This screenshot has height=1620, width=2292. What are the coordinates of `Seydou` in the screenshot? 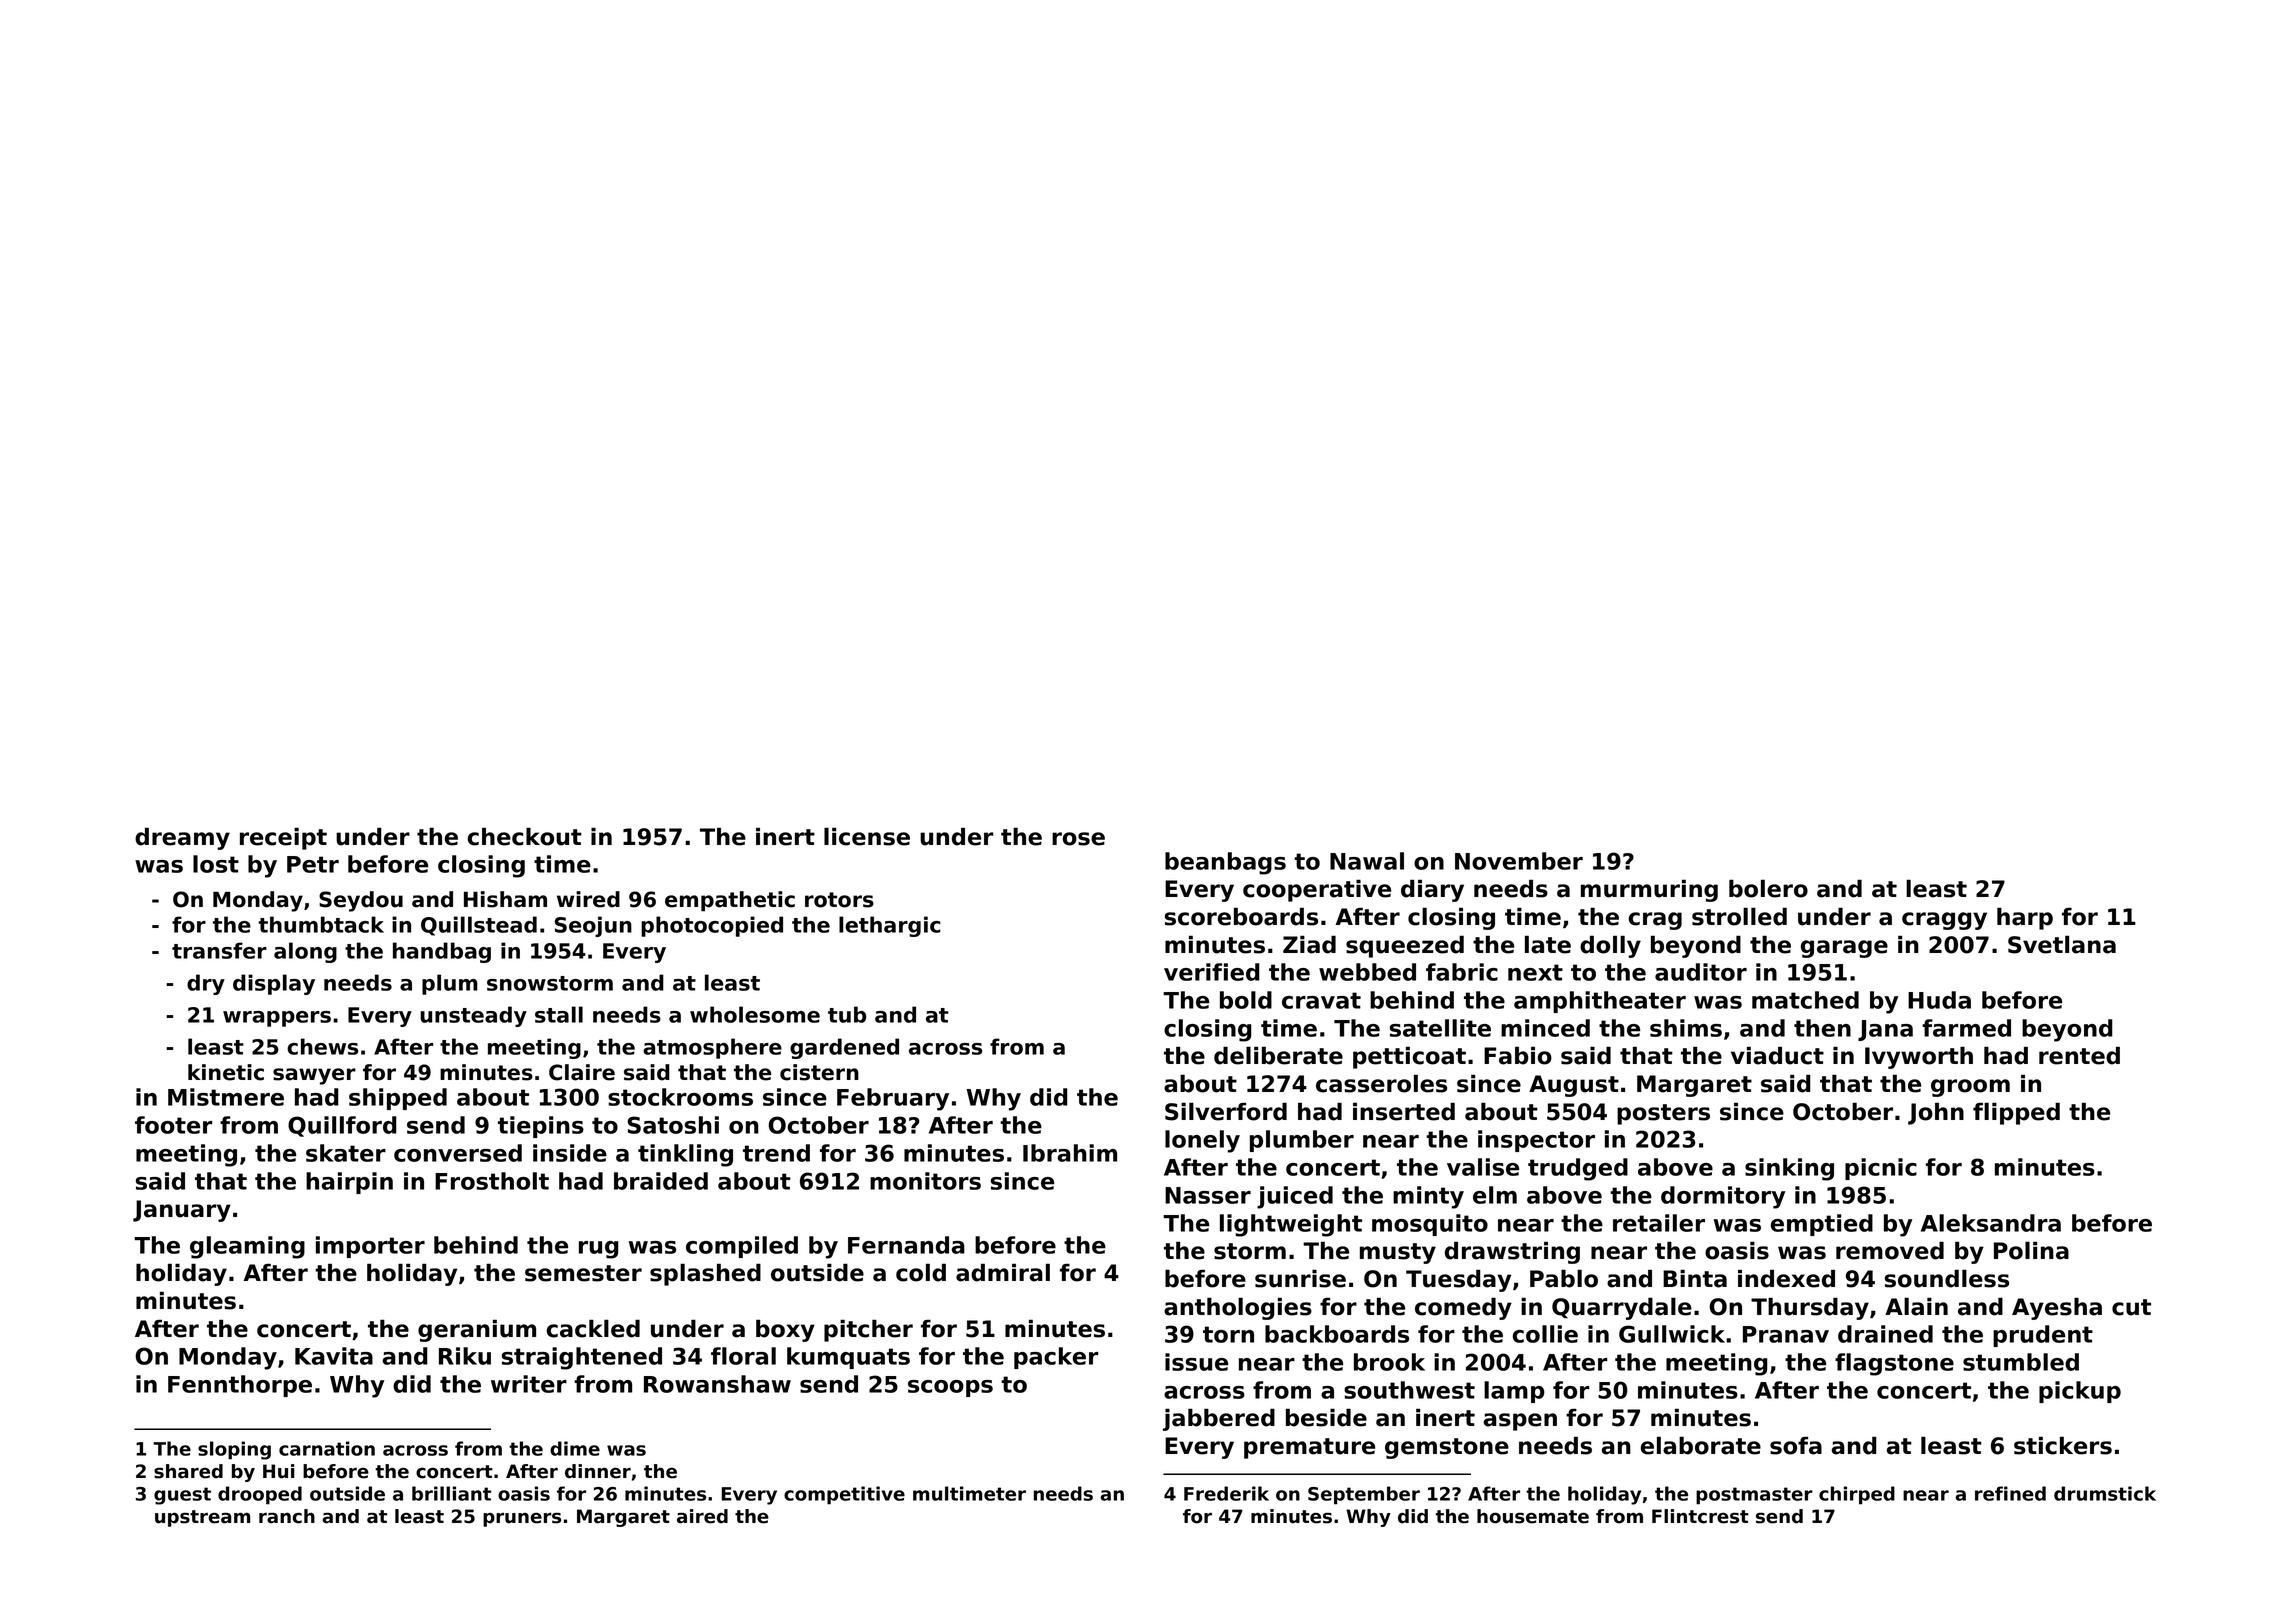 It's located at (361, 901).
